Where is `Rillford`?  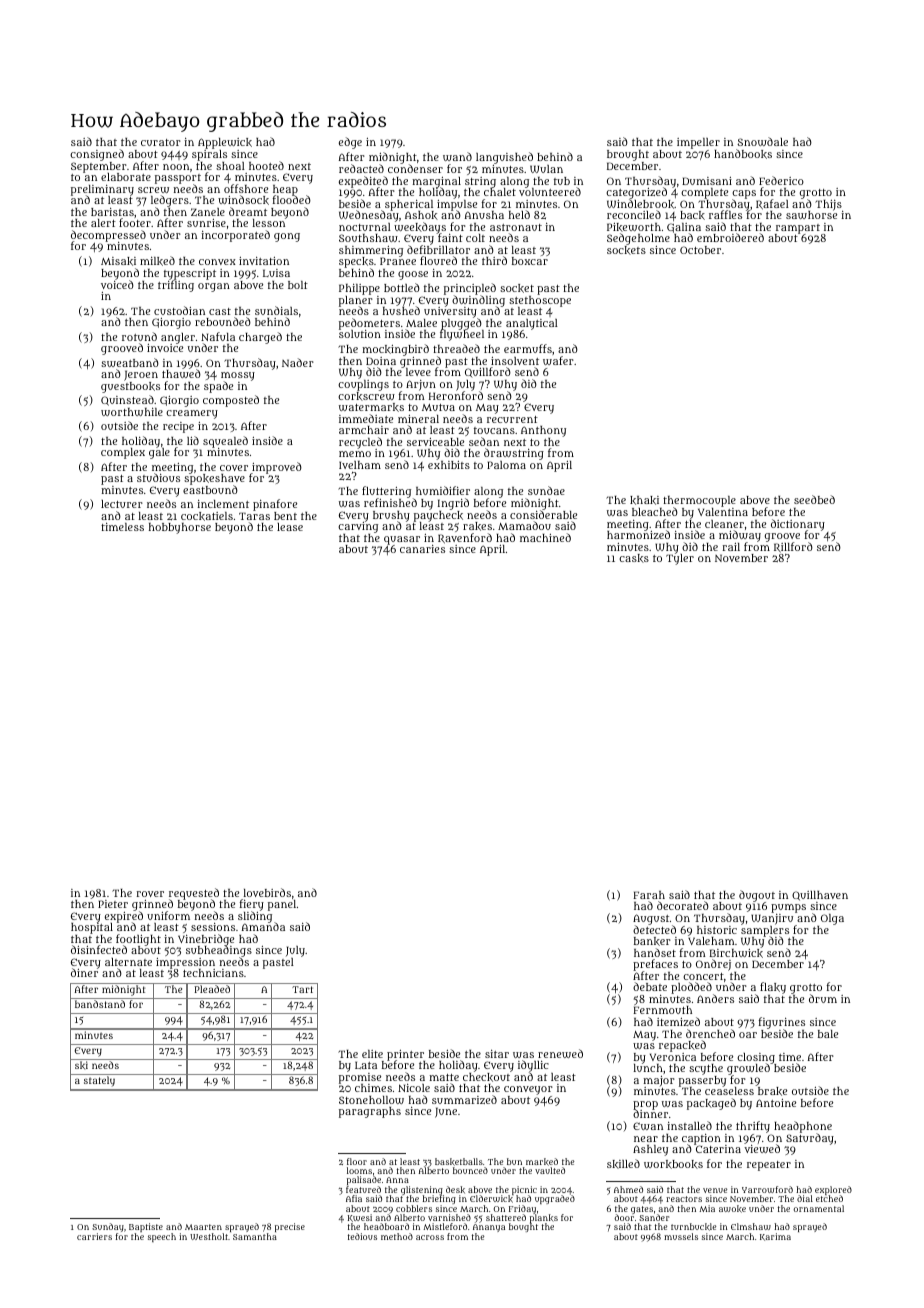 Rillford is located at coordinates (793, 547).
